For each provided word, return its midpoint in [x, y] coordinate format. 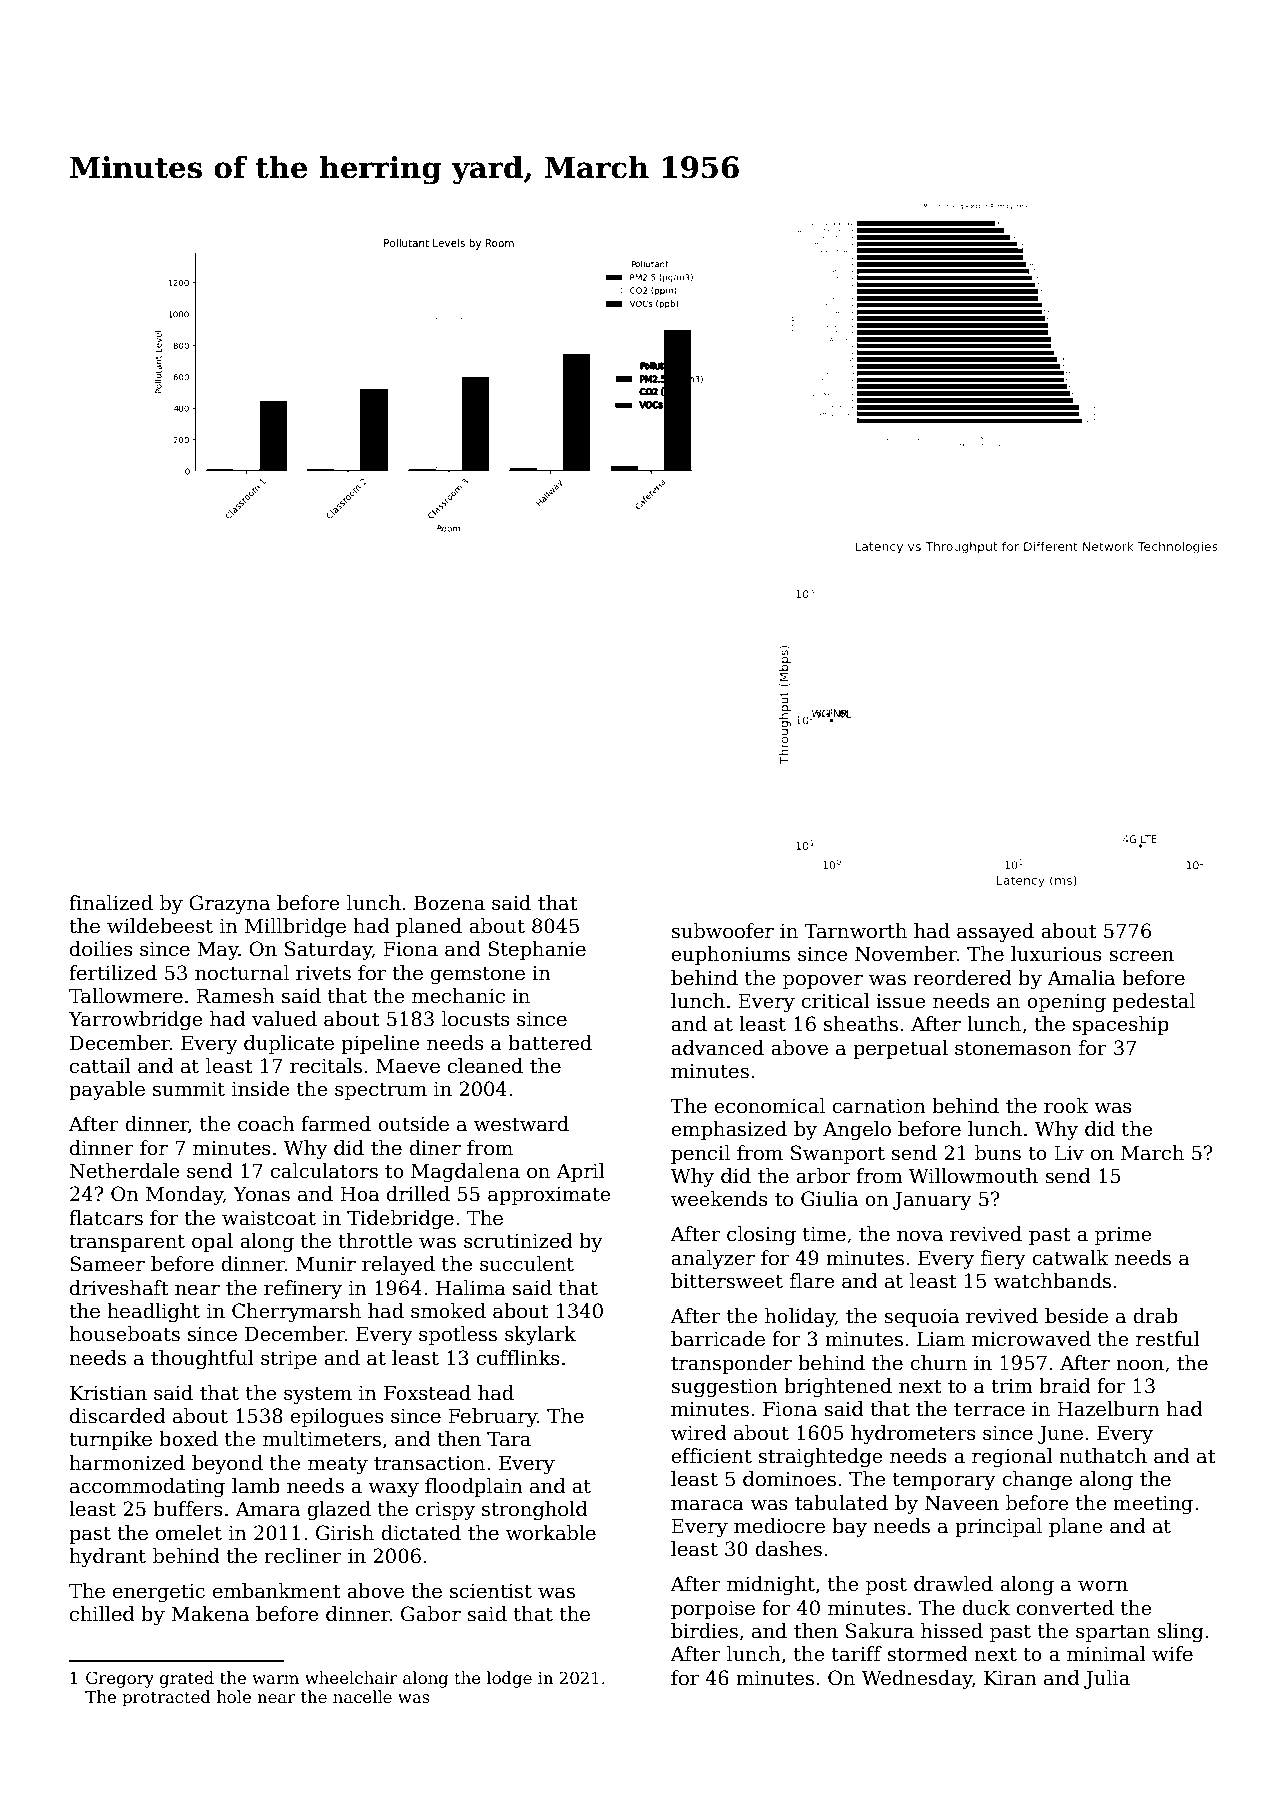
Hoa [360, 1194]
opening [1066, 1003]
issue [900, 1001]
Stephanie [537, 950]
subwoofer [722, 931]
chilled [102, 1614]
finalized [111, 903]
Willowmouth [973, 1176]
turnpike [110, 1440]
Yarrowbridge [135, 1020]
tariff [857, 1654]
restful [1168, 1339]
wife [1172, 1654]
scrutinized [518, 1241]
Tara [509, 1439]
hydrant [107, 1557]
